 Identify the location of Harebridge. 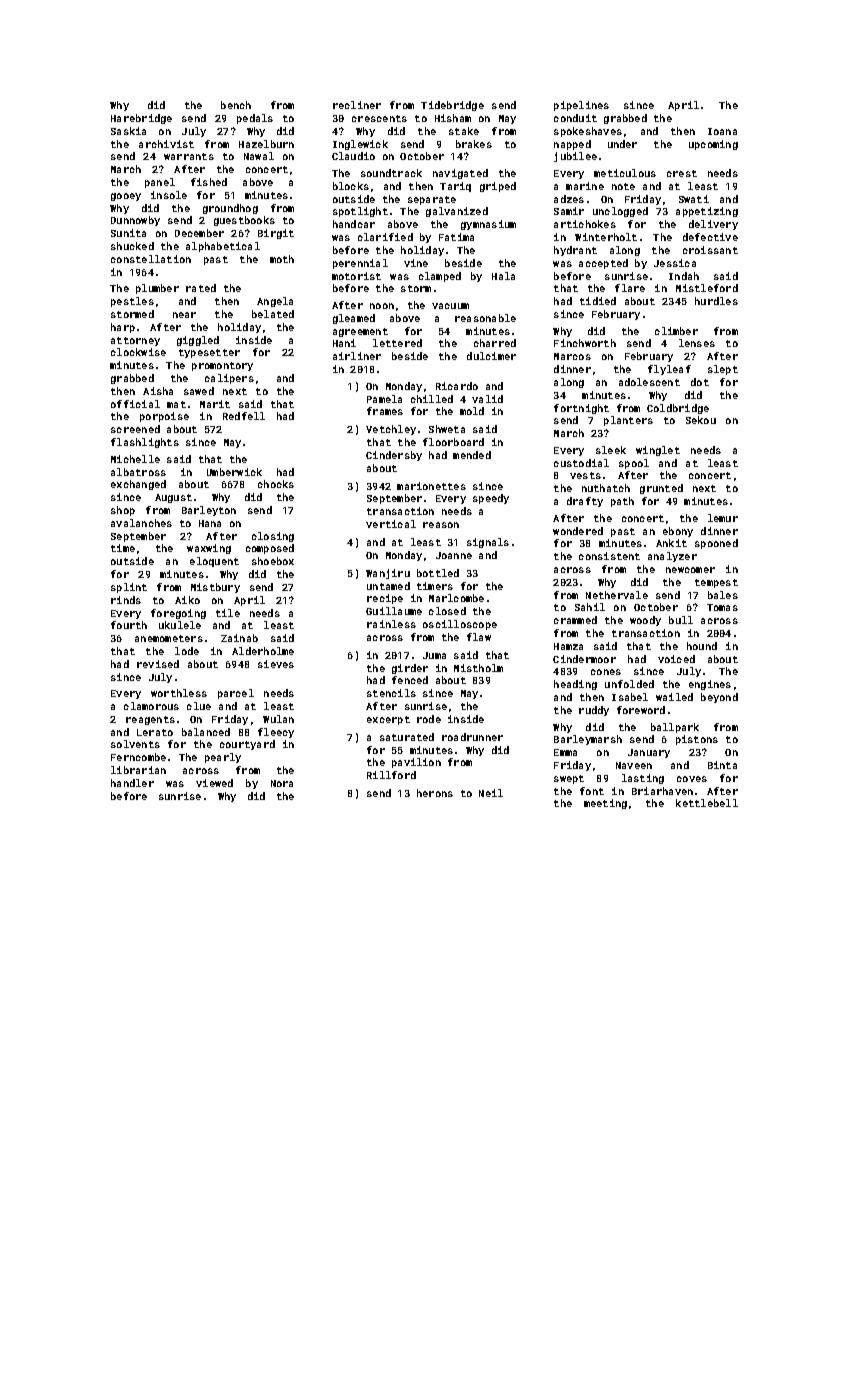
(141, 119).
